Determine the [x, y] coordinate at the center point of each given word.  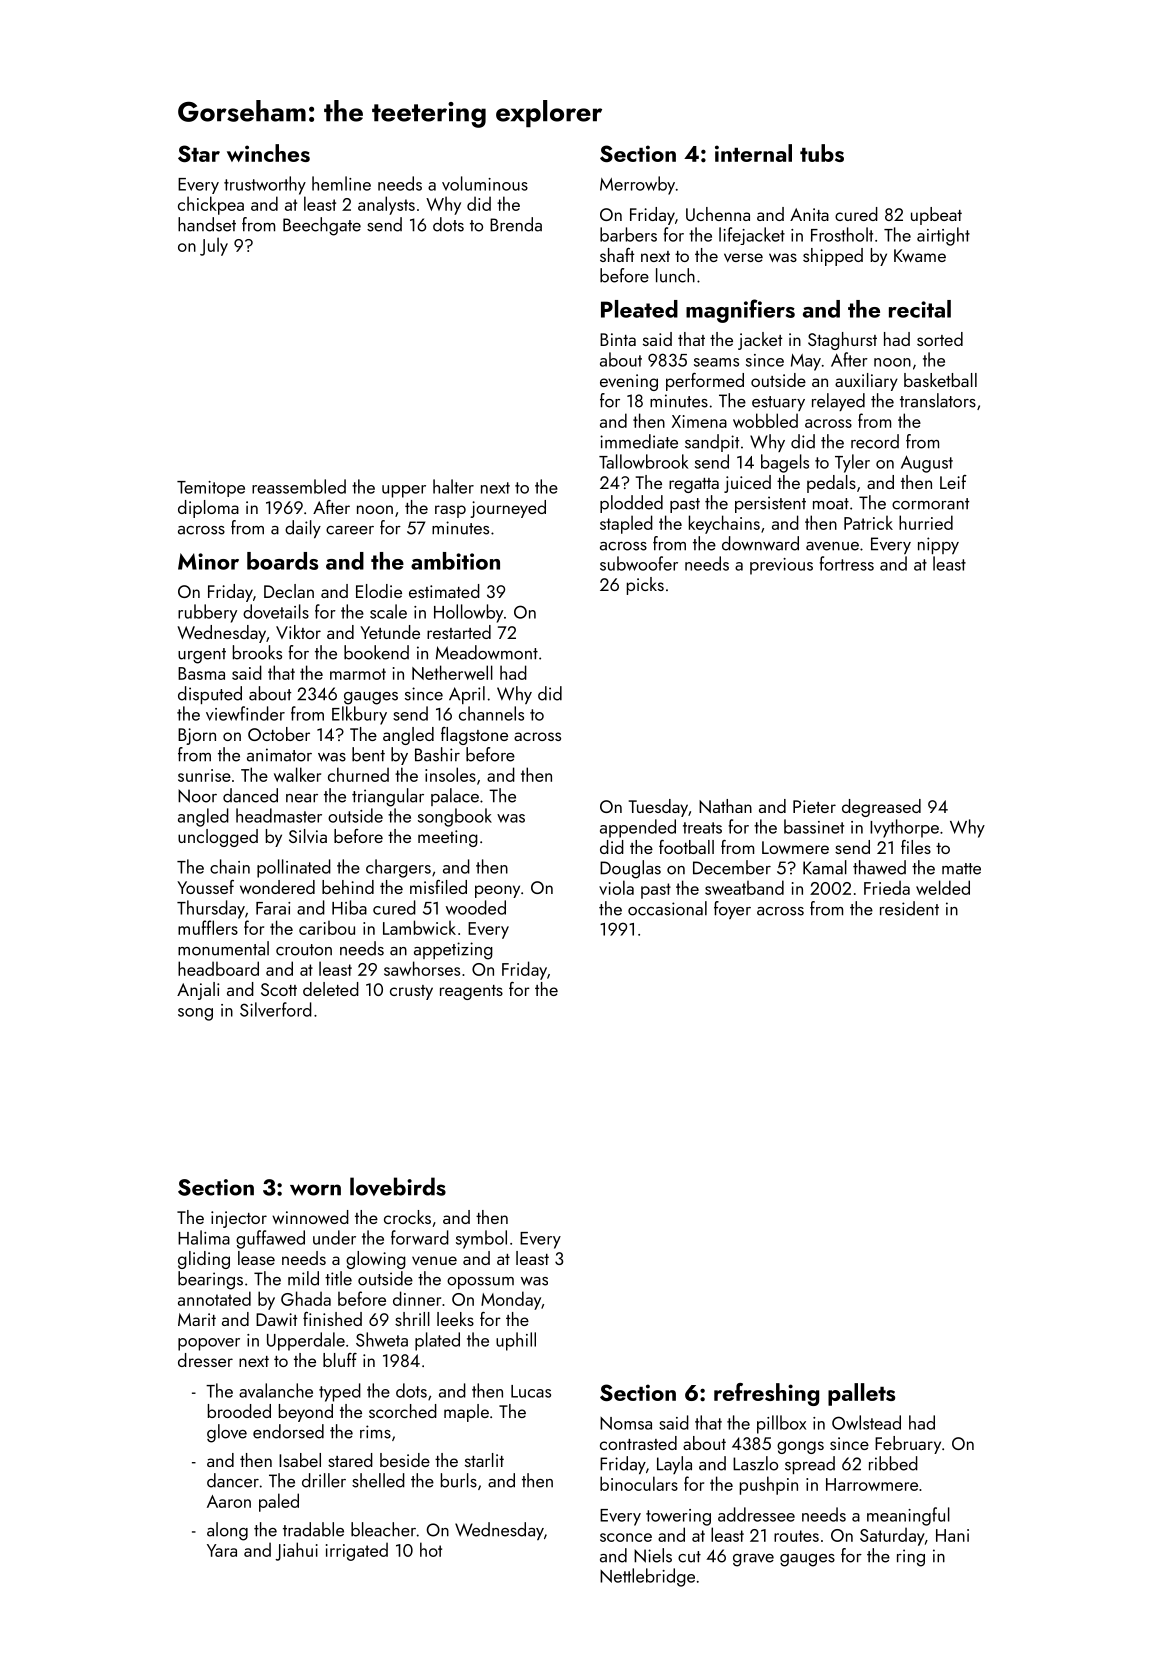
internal [753, 153]
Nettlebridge [647, 1577]
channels [491, 713]
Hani [952, 1535]
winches [268, 153]
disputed [210, 695]
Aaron [229, 1501]
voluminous [485, 183]
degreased [881, 808]
